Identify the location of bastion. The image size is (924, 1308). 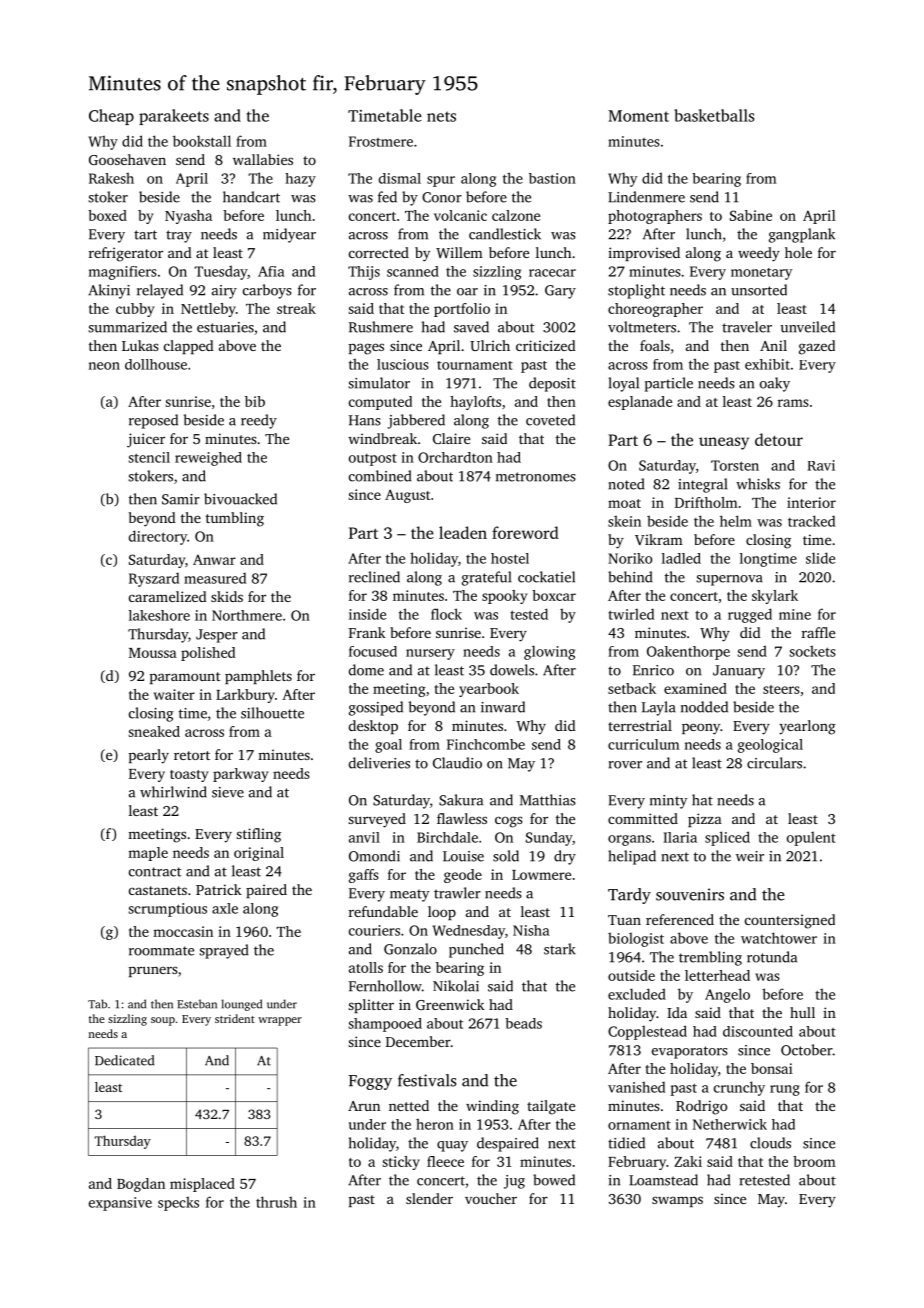
(552, 178).
